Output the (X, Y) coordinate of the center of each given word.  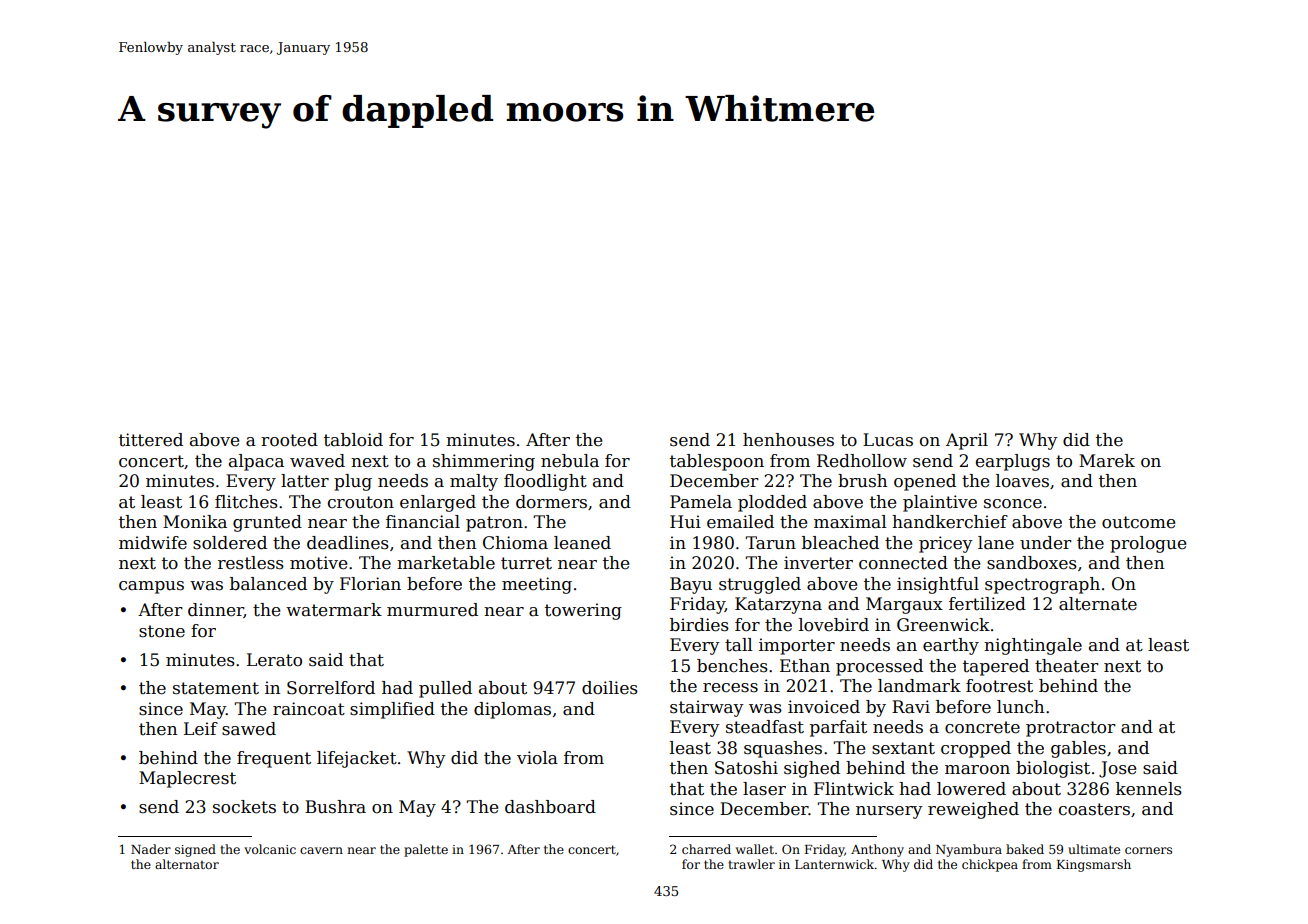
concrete (982, 727)
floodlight (545, 482)
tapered (996, 667)
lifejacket (357, 759)
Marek (1107, 461)
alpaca (256, 462)
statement (216, 688)
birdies (699, 625)
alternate (1098, 604)
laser (764, 789)
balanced (268, 584)
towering (583, 611)
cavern (321, 850)
